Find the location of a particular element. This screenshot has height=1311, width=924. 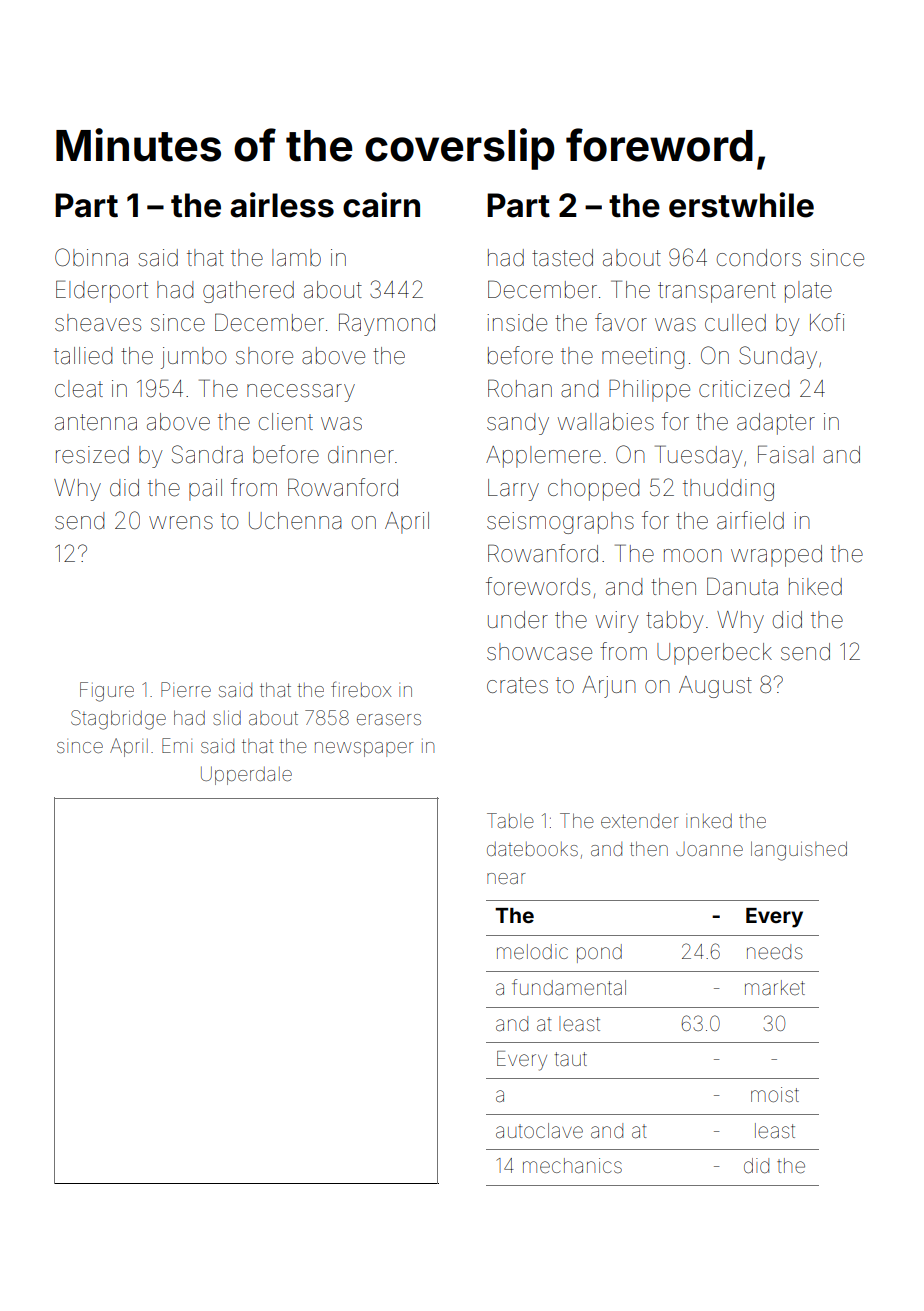

cairn is located at coordinates (381, 205).
